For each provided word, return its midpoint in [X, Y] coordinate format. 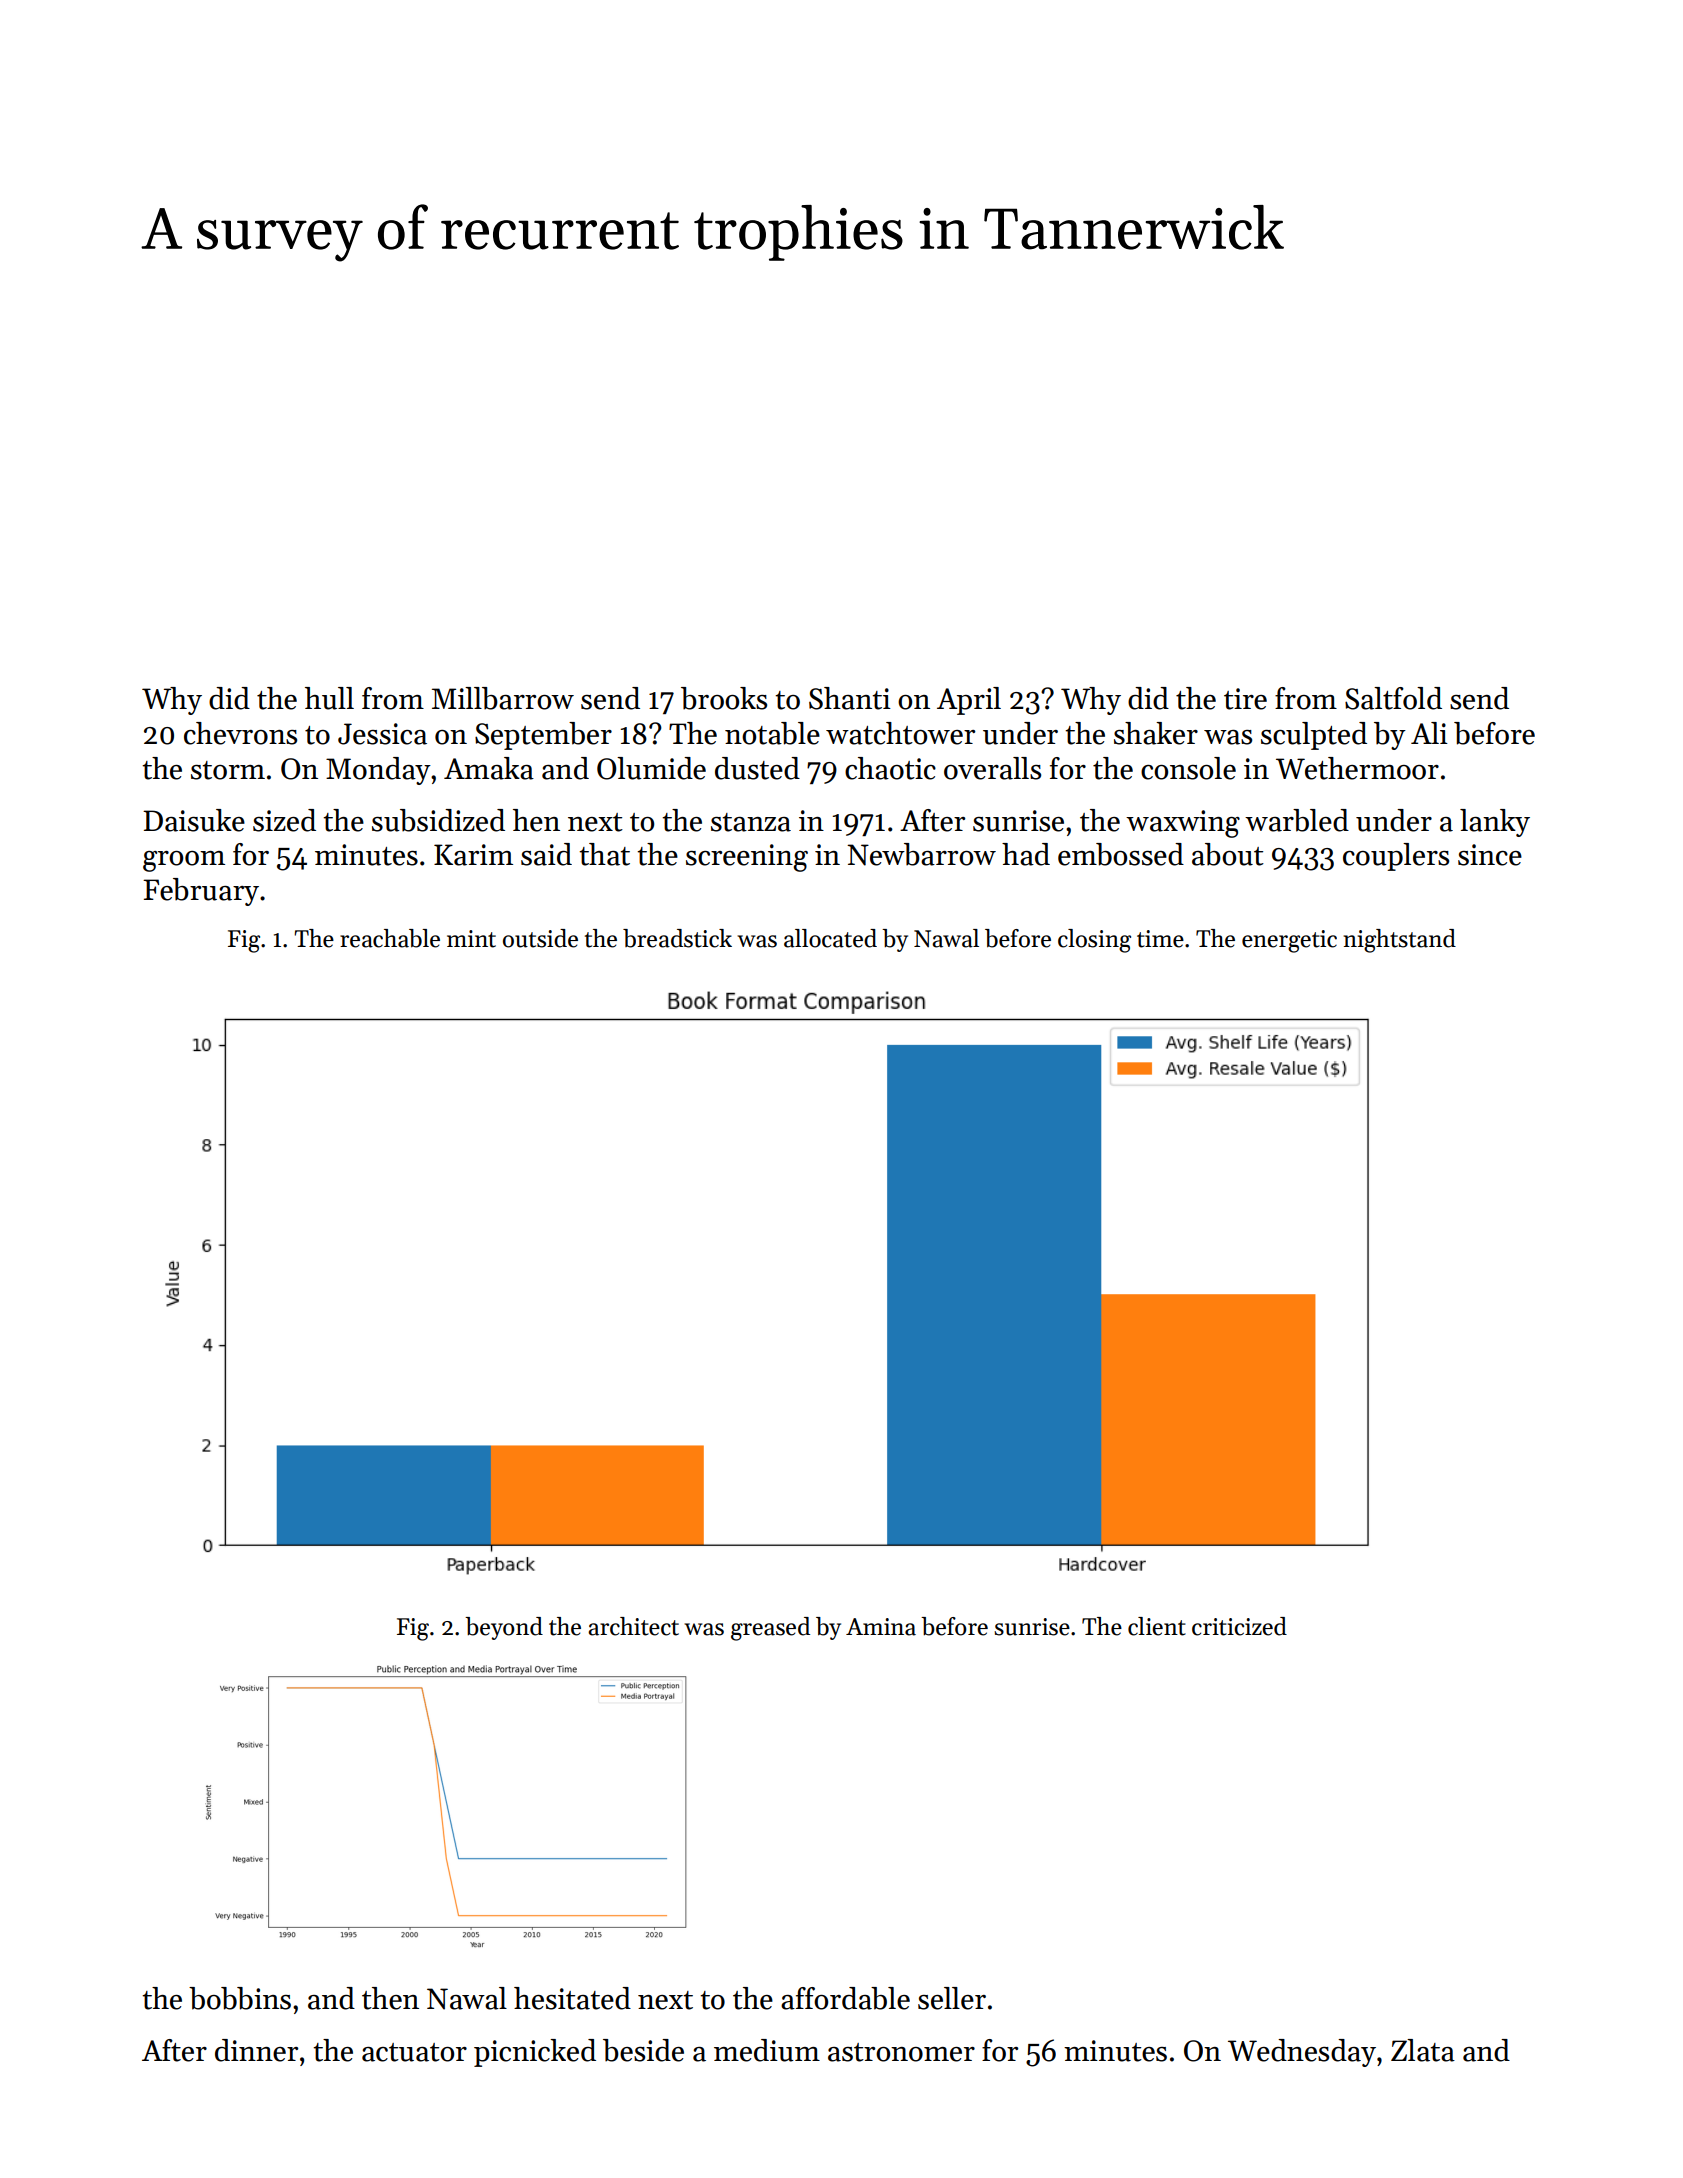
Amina [881, 1627]
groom [184, 861]
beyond [504, 1628]
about [1228, 854]
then [390, 1998]
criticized [1239, 1626]
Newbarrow [921, 854]
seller [952, 1998]
